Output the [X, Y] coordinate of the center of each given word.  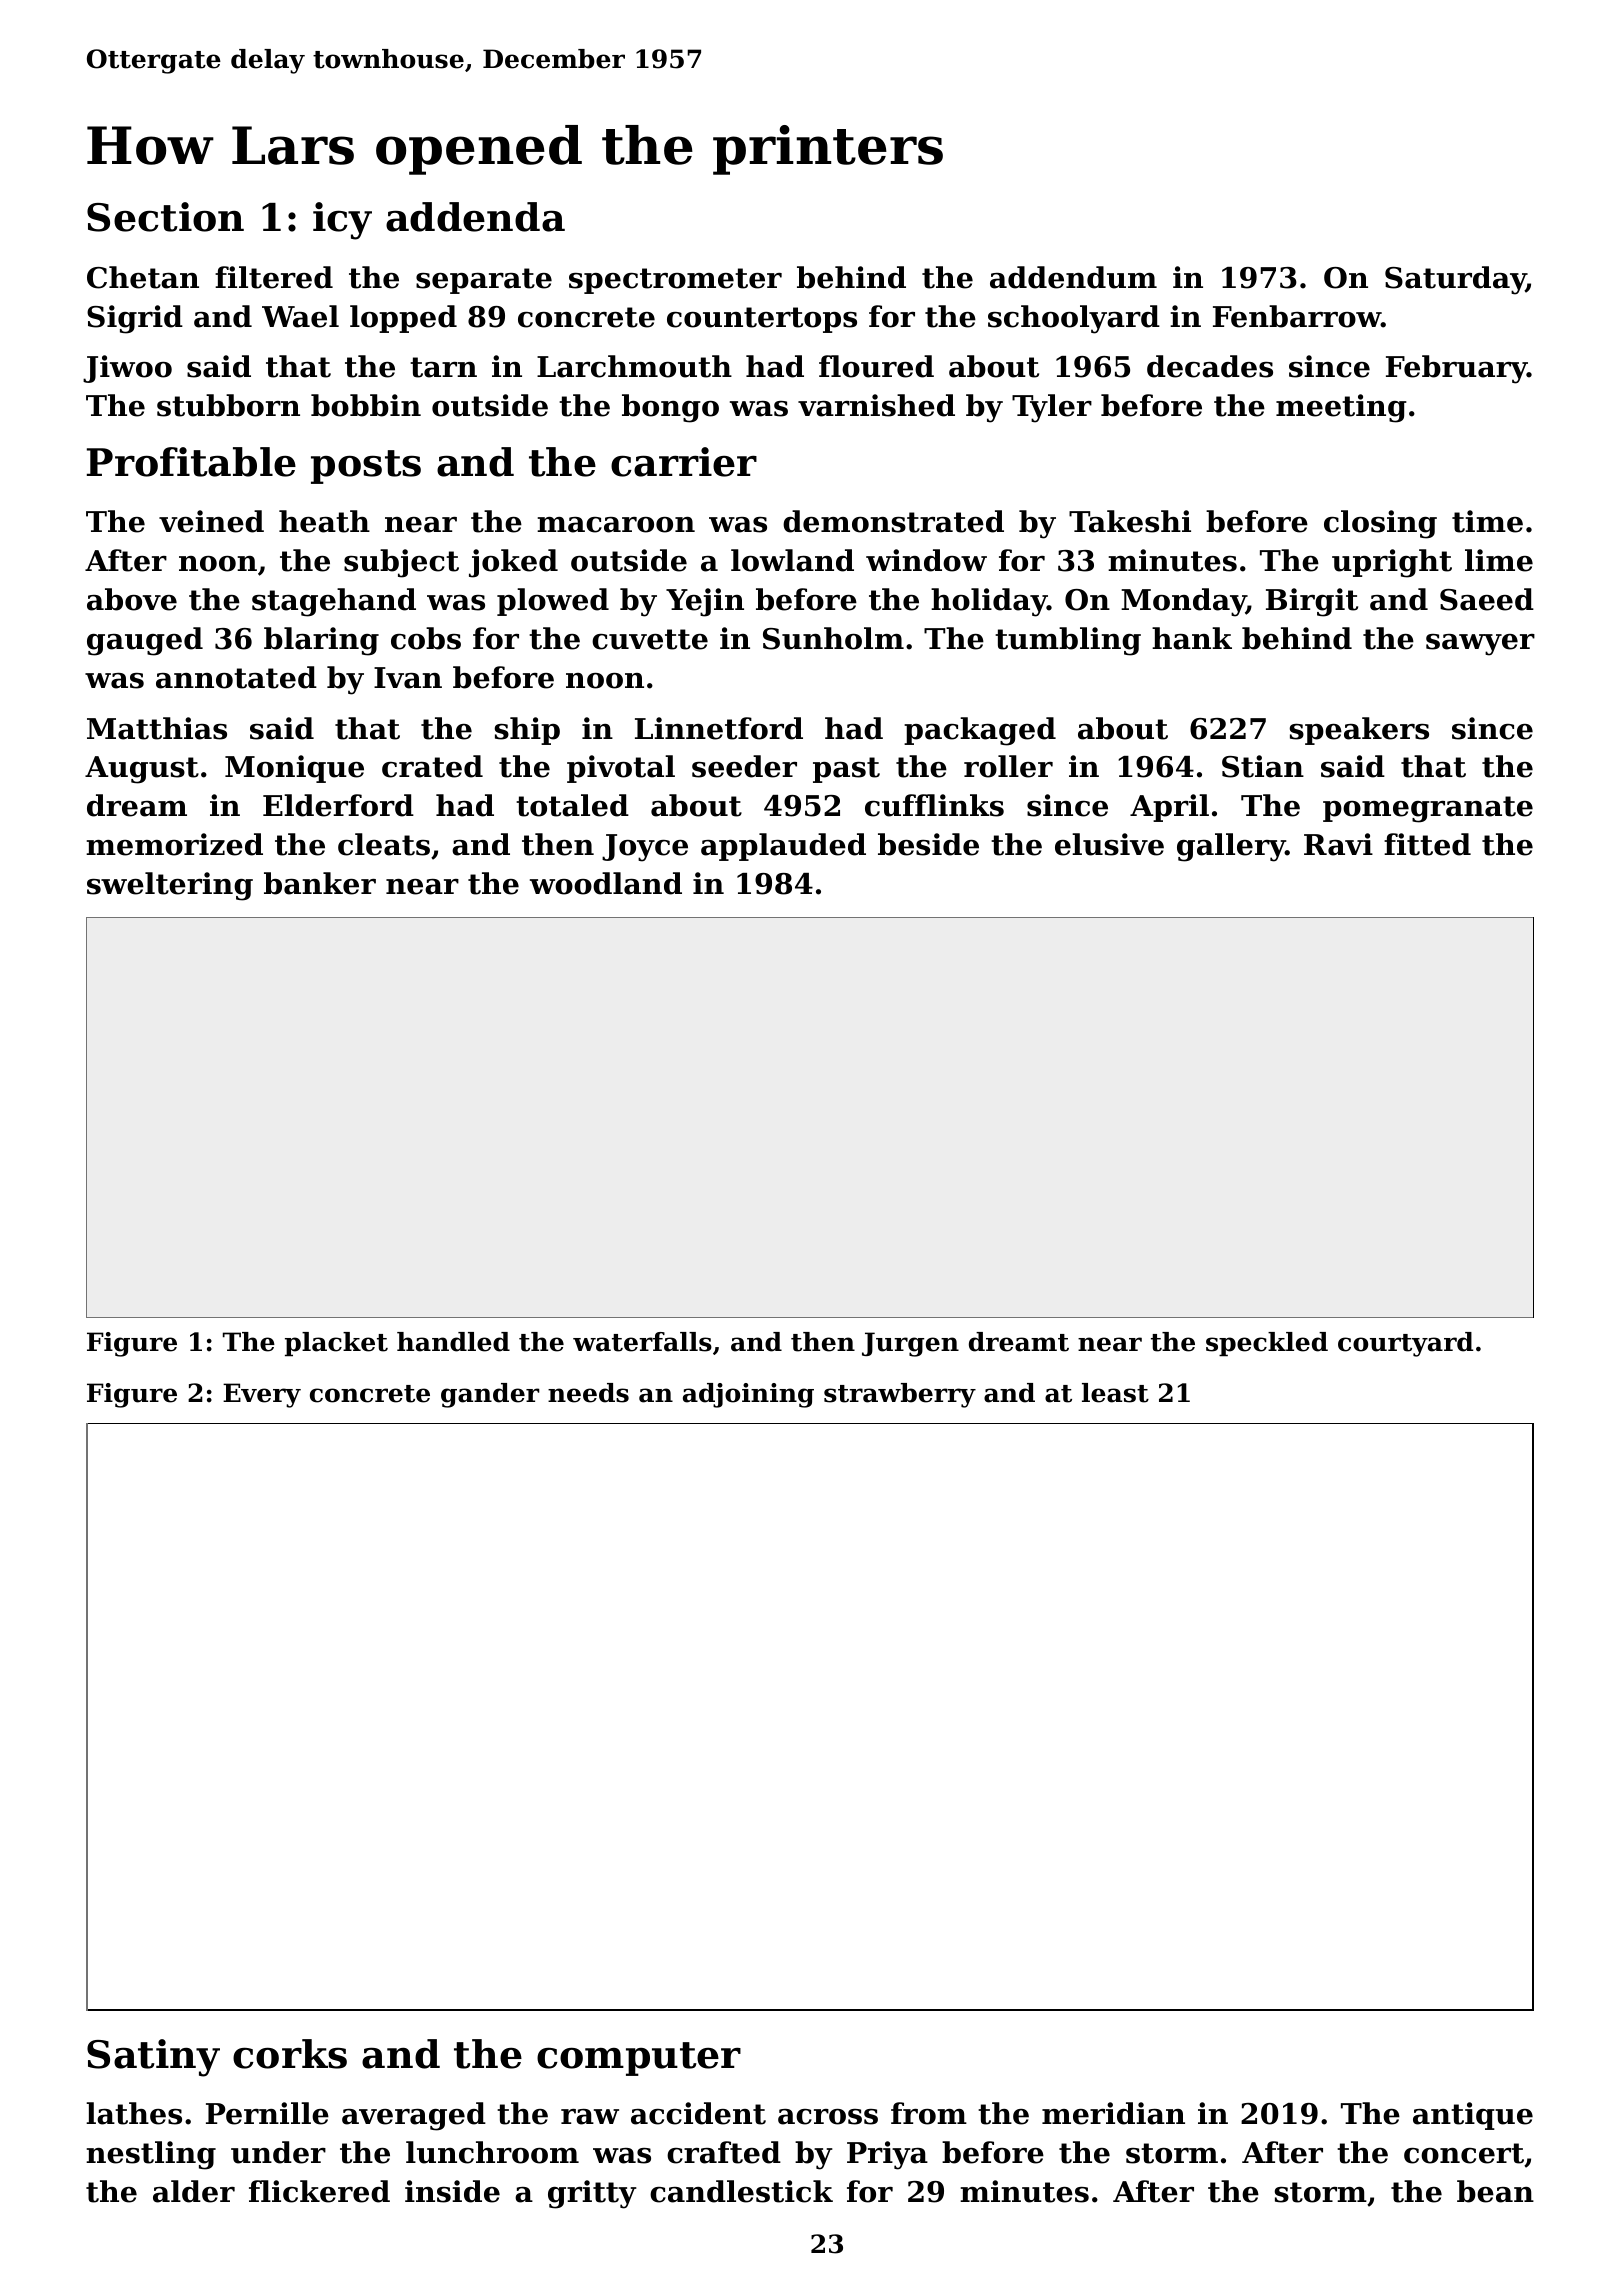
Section [165, 217]
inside [452, 2191]
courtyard [1405, 1344]
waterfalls [642, 1342]
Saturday [1455, 280]
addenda [475, 217]
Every [262, 1395]
